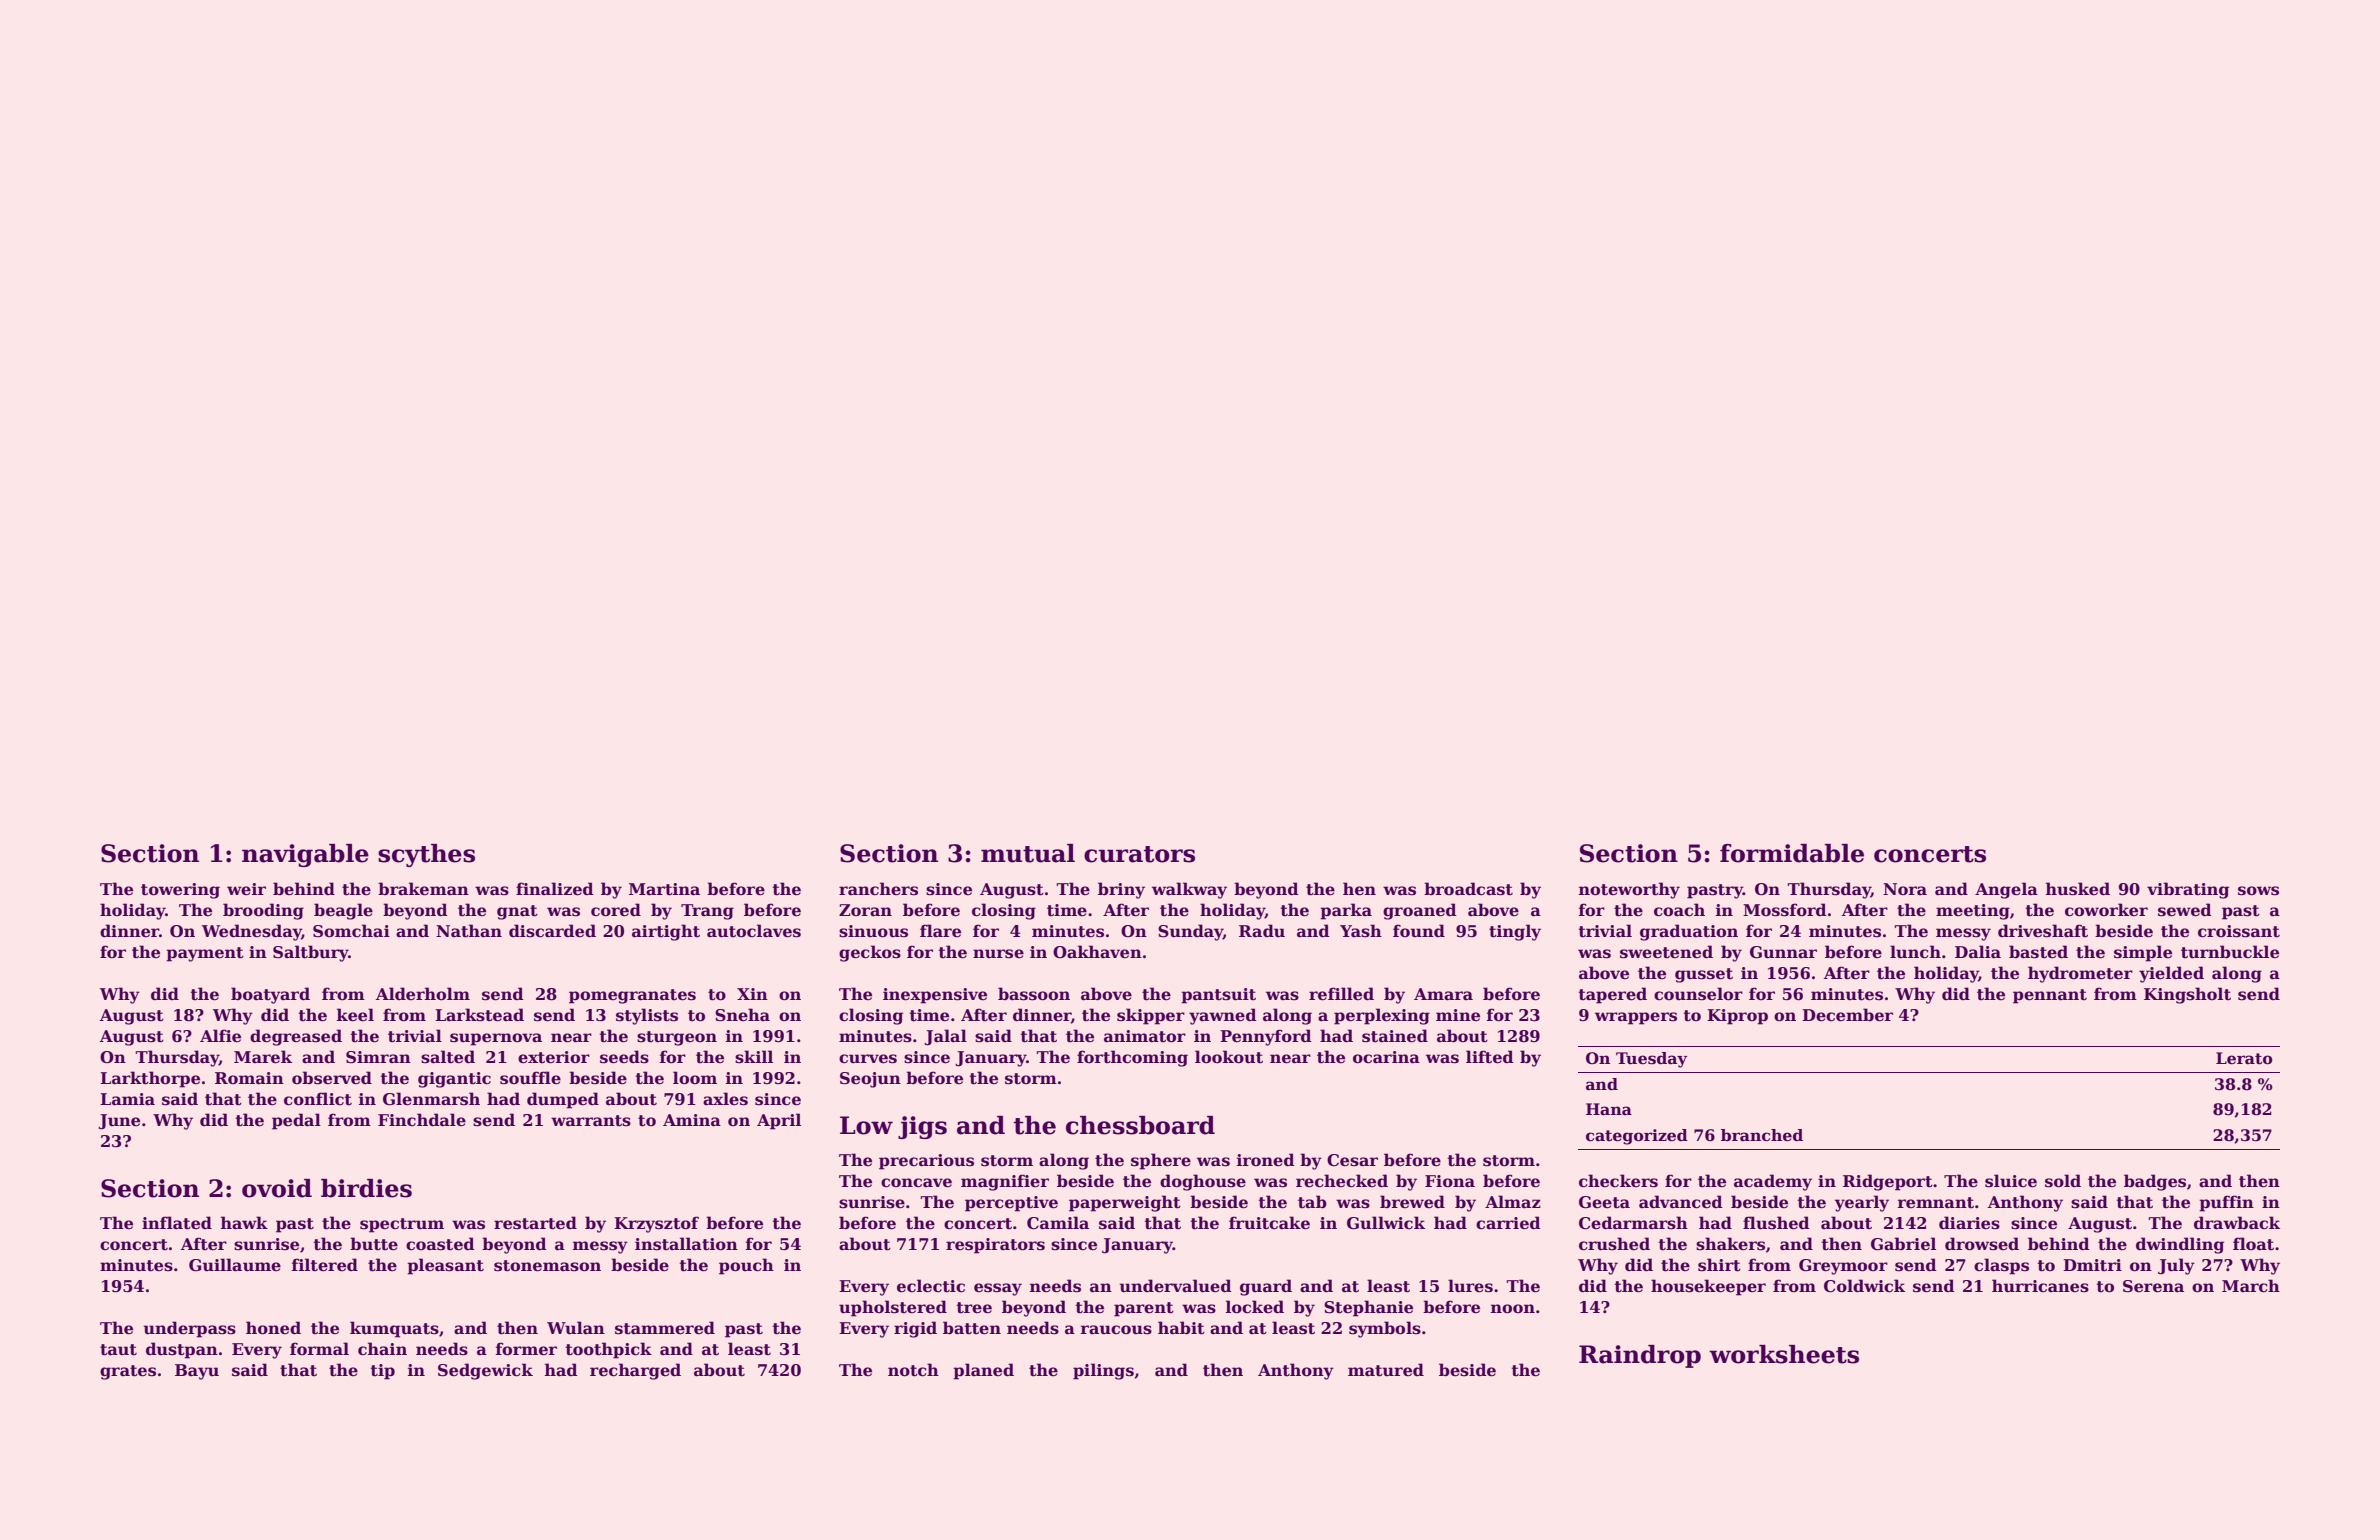  I want to click on Greymoor, so click(1843, 1267).
